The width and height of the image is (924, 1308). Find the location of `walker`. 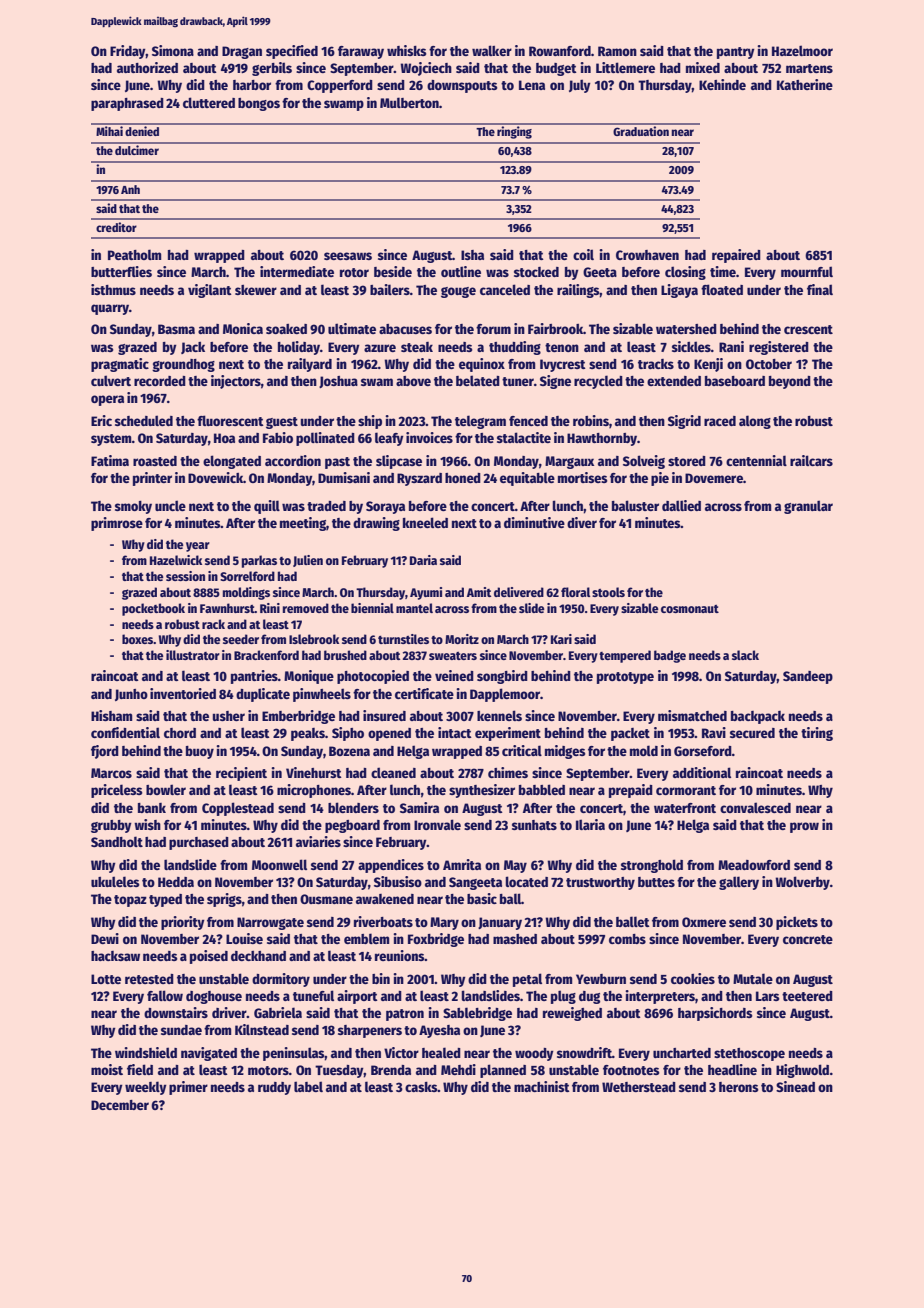

walker is located at coordinates (492, 50).
